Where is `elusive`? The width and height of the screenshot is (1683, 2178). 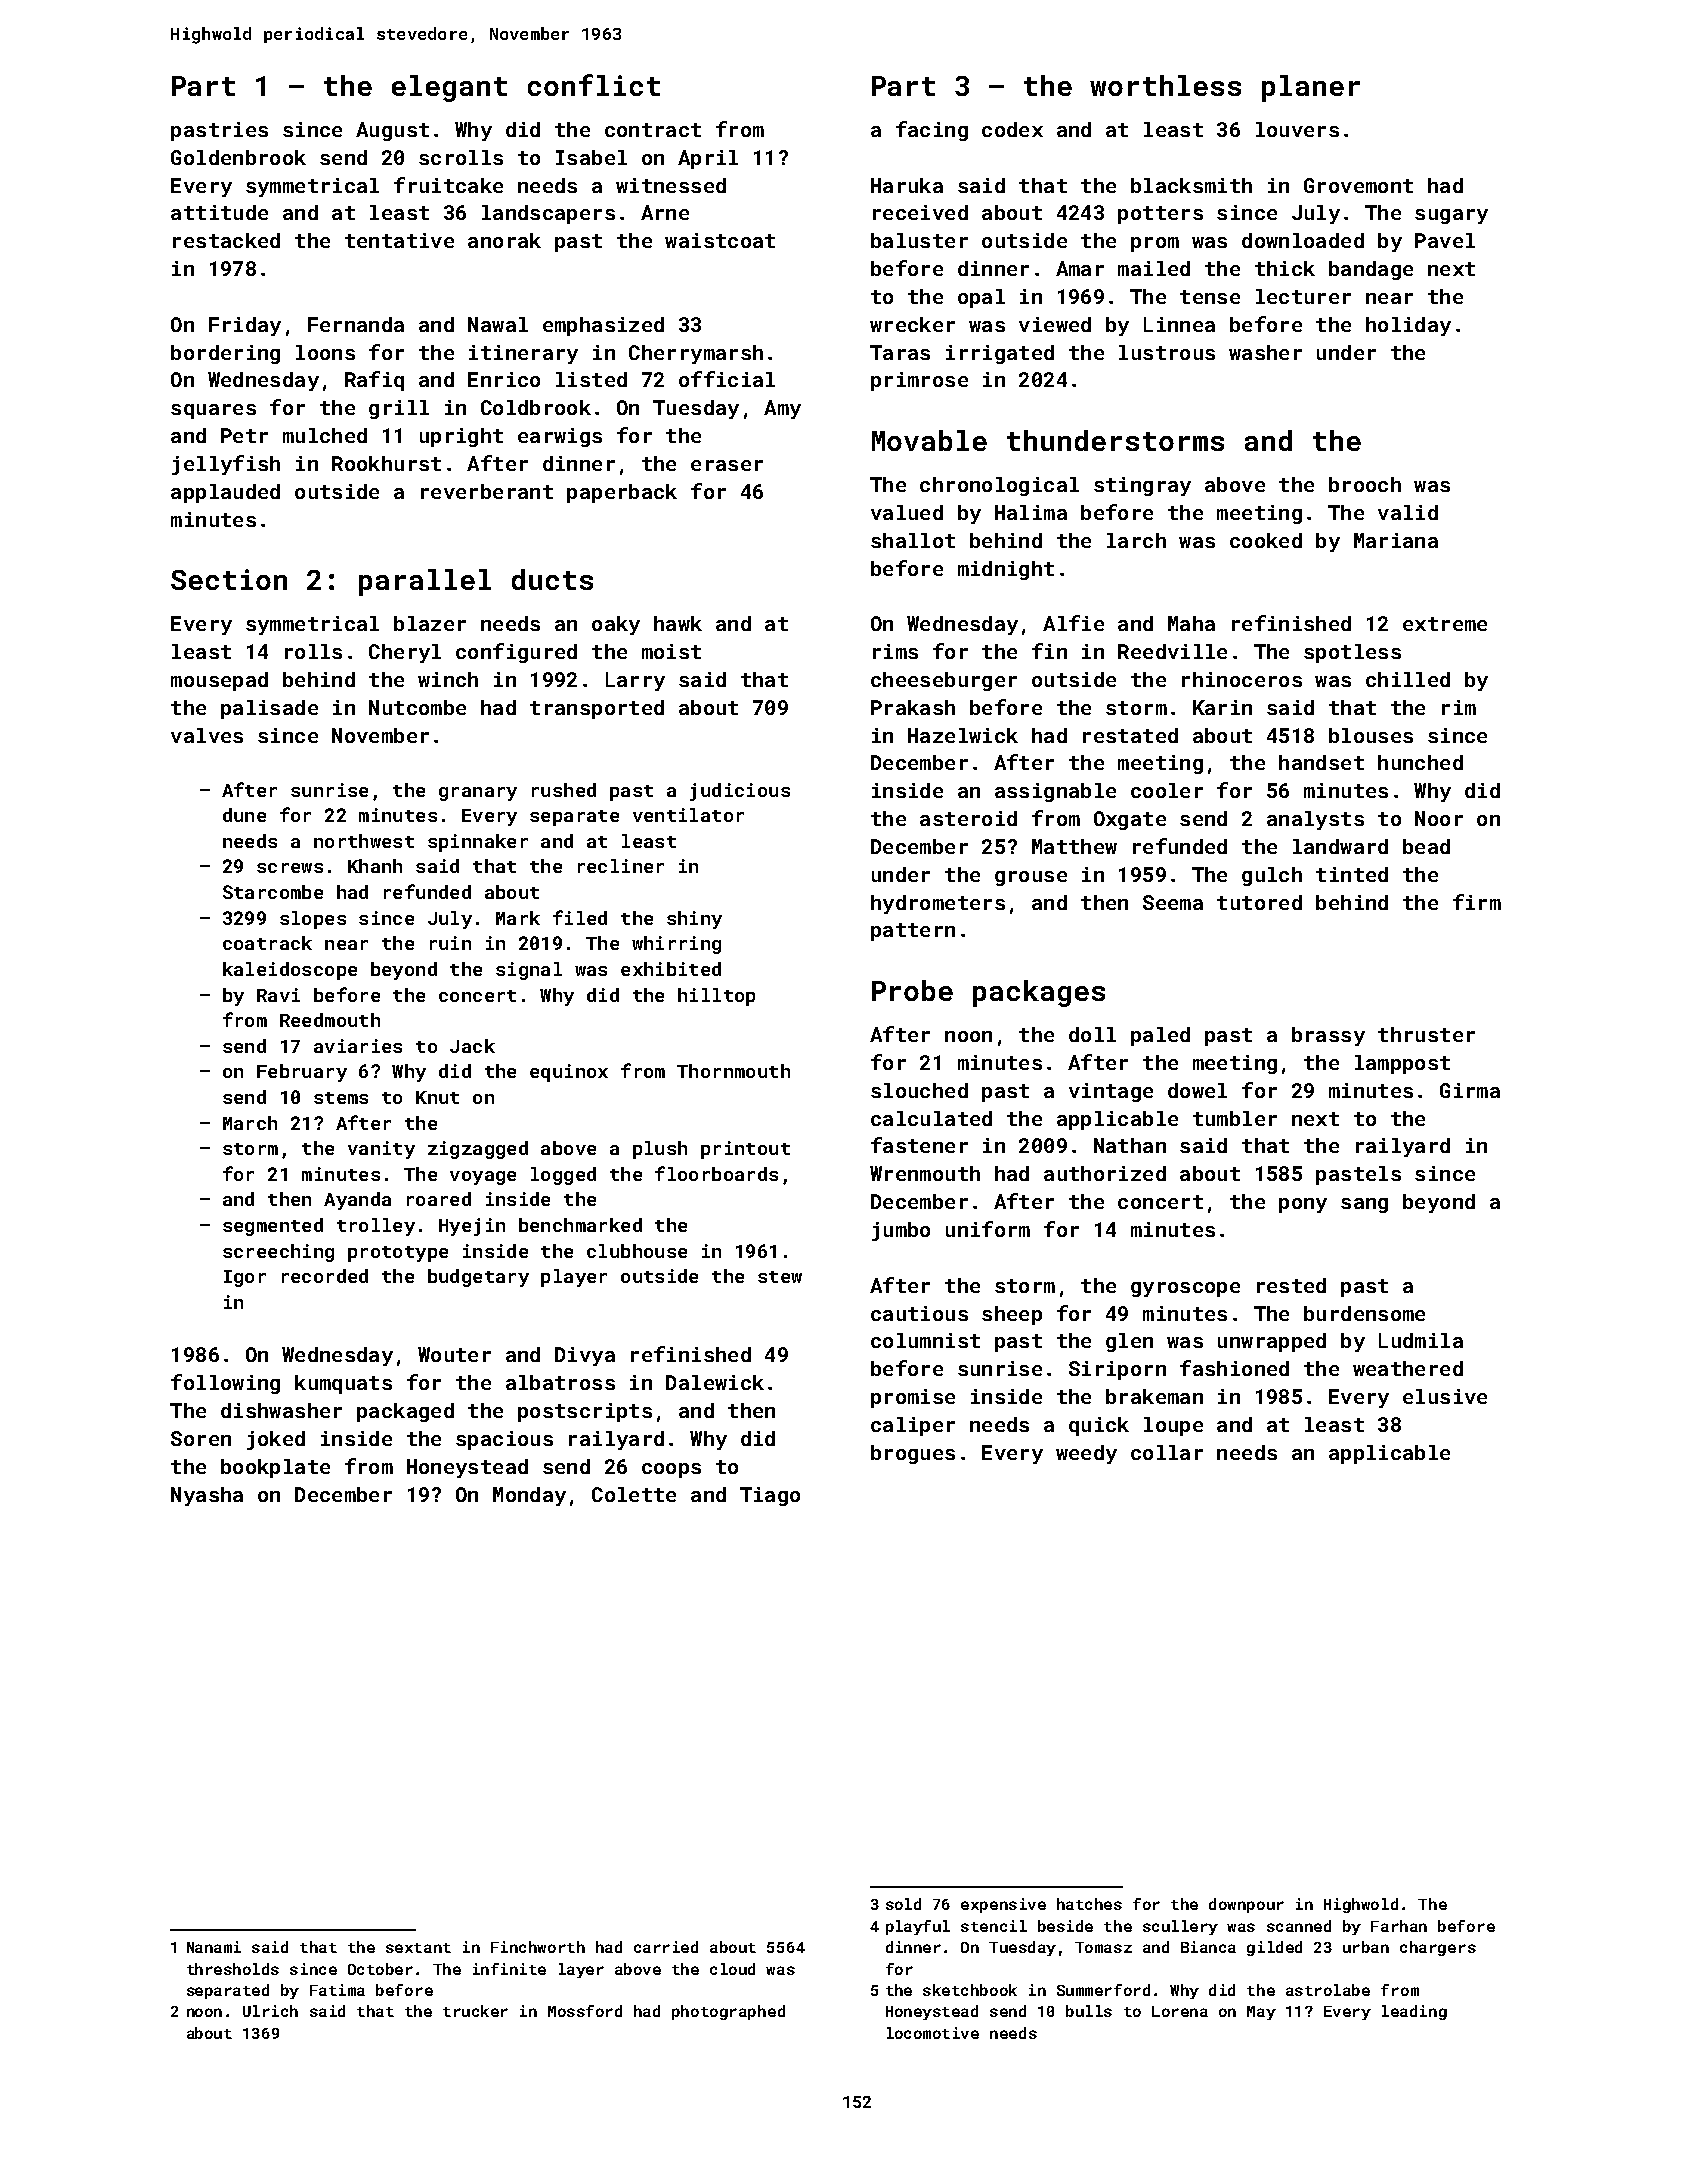
elusive is located at coordinates (1445, 1396).
